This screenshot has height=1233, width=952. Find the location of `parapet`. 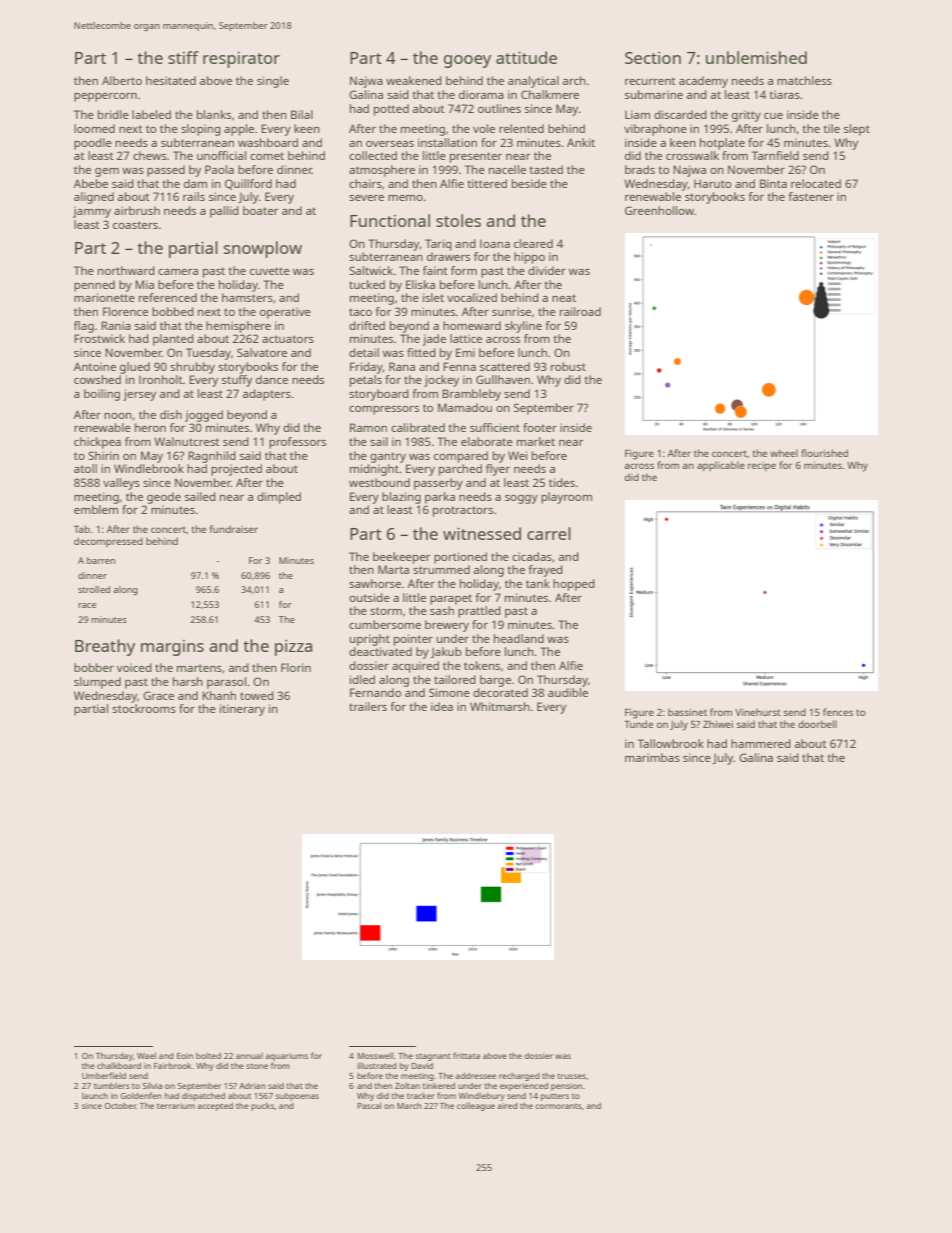

parapet is located at coordinates (451, 599).
